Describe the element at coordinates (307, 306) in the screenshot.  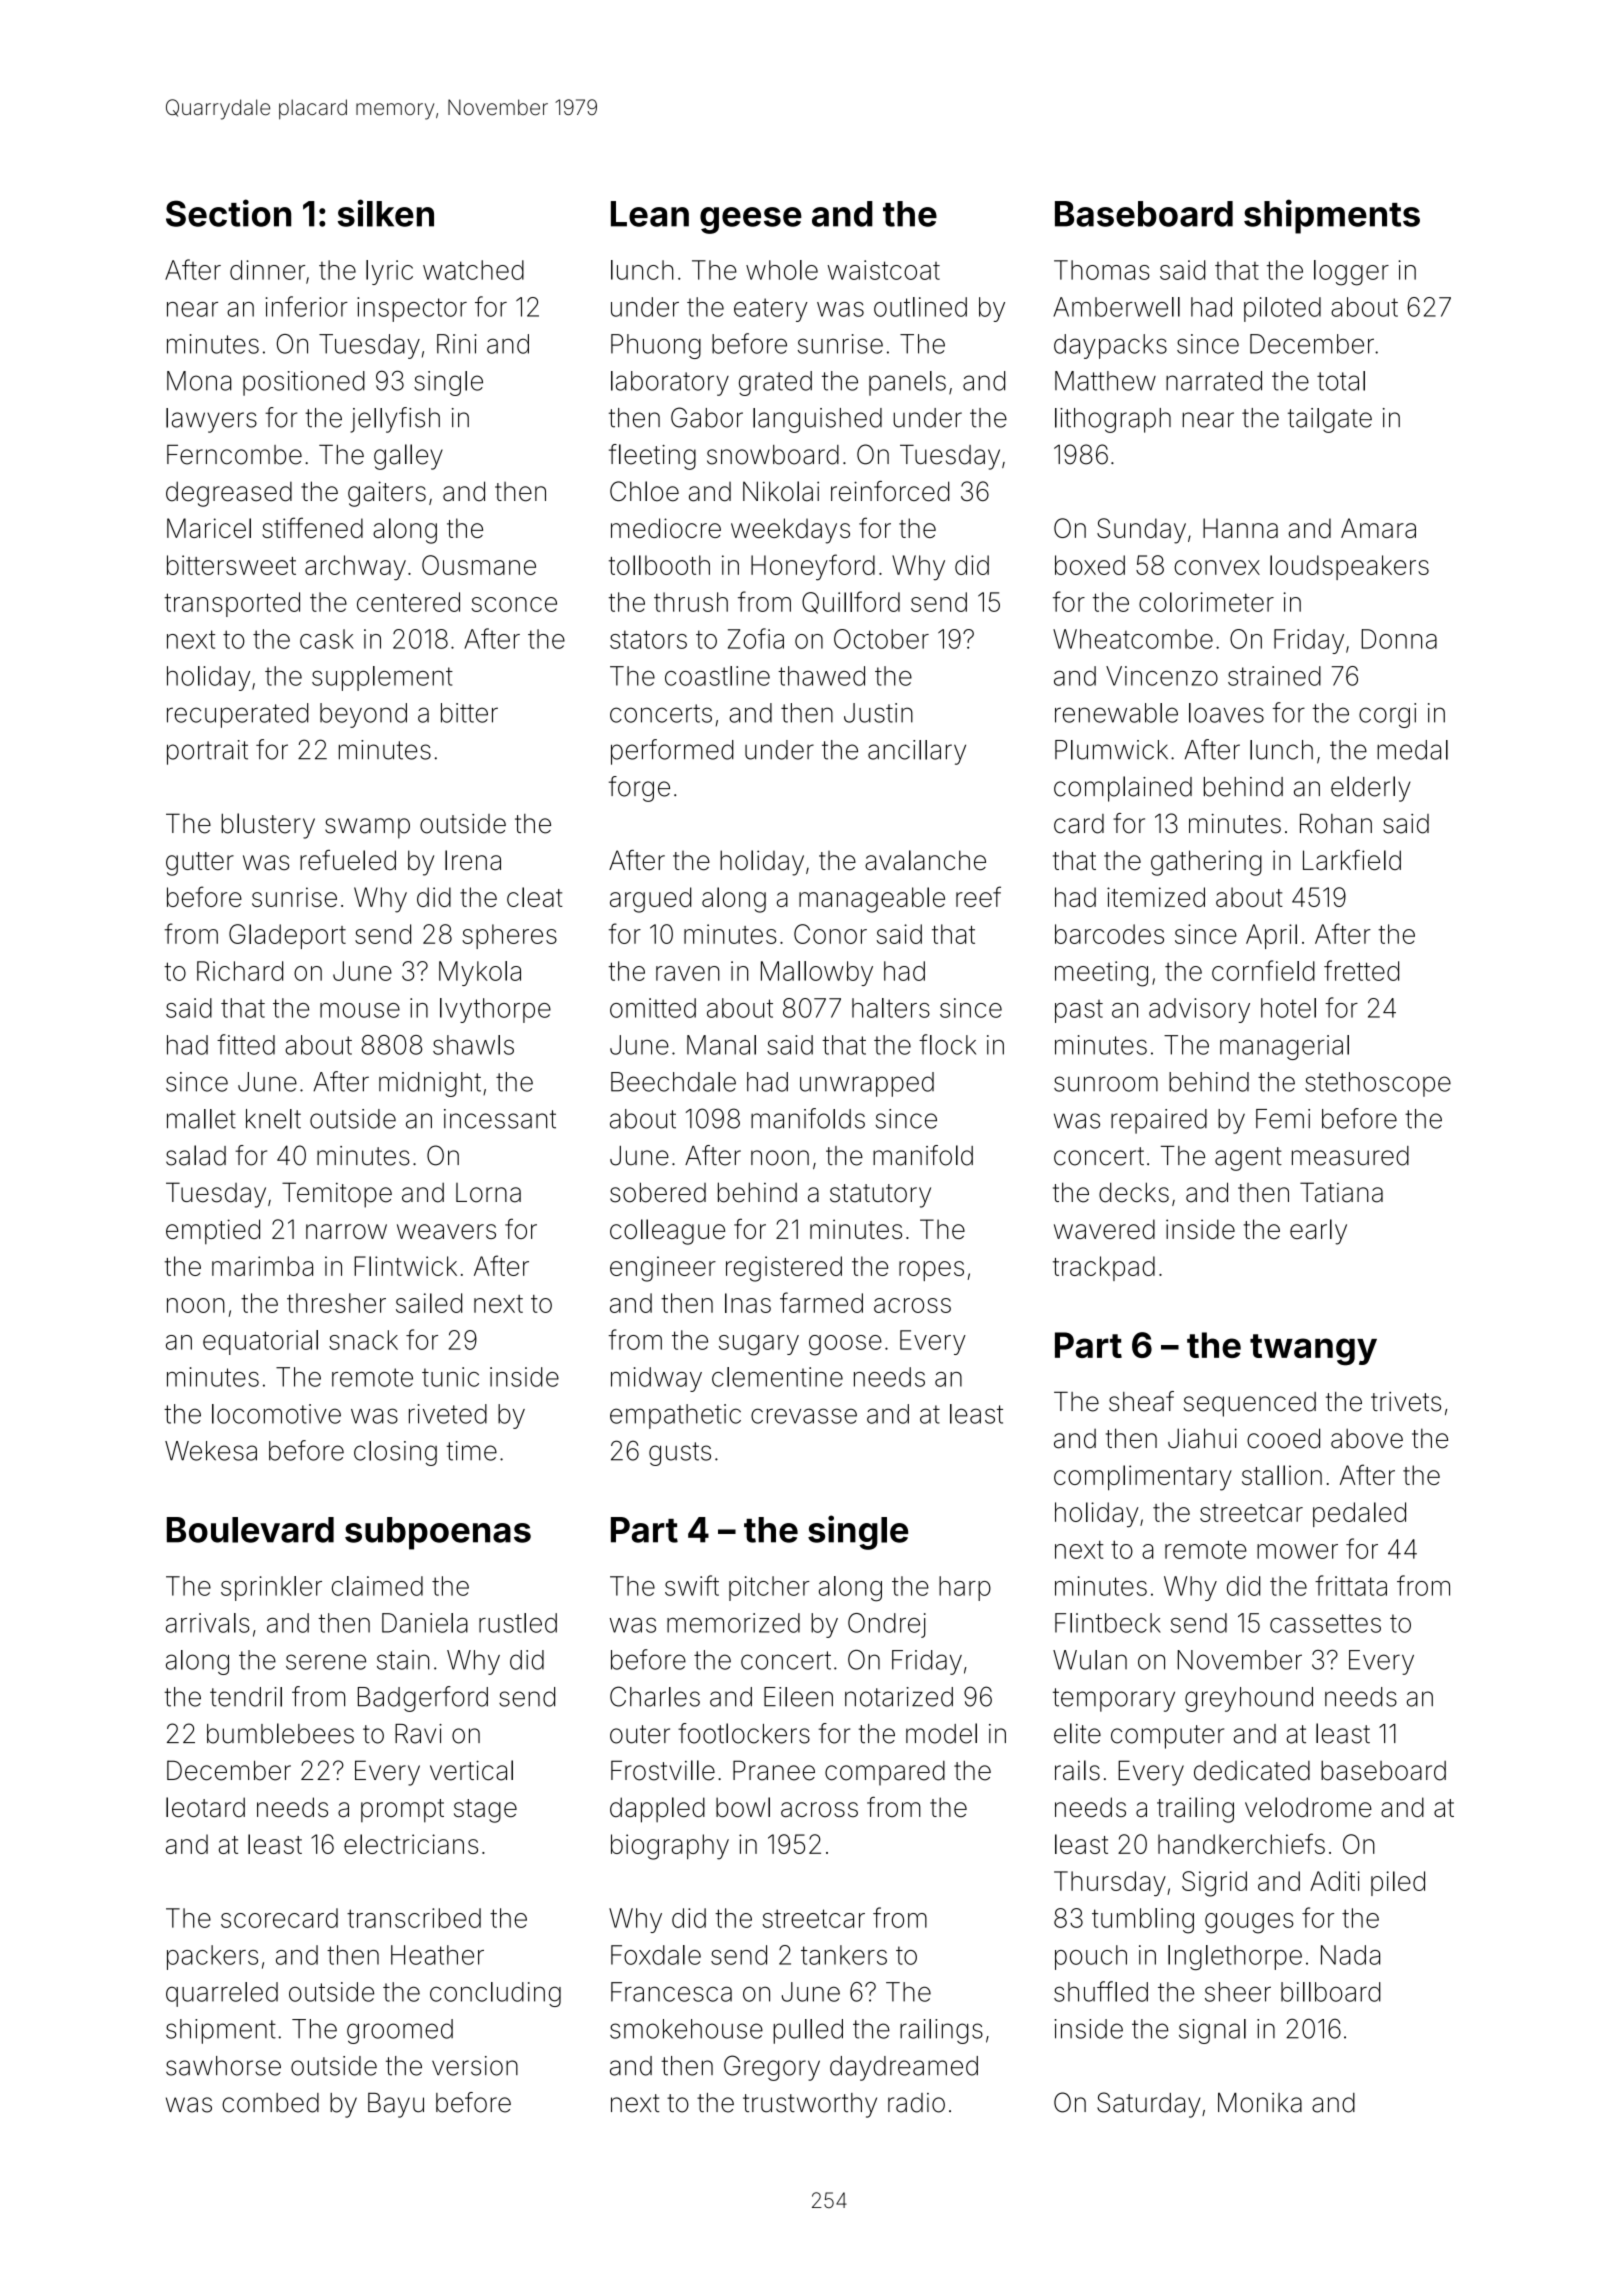
I see `inferior` at that location.
